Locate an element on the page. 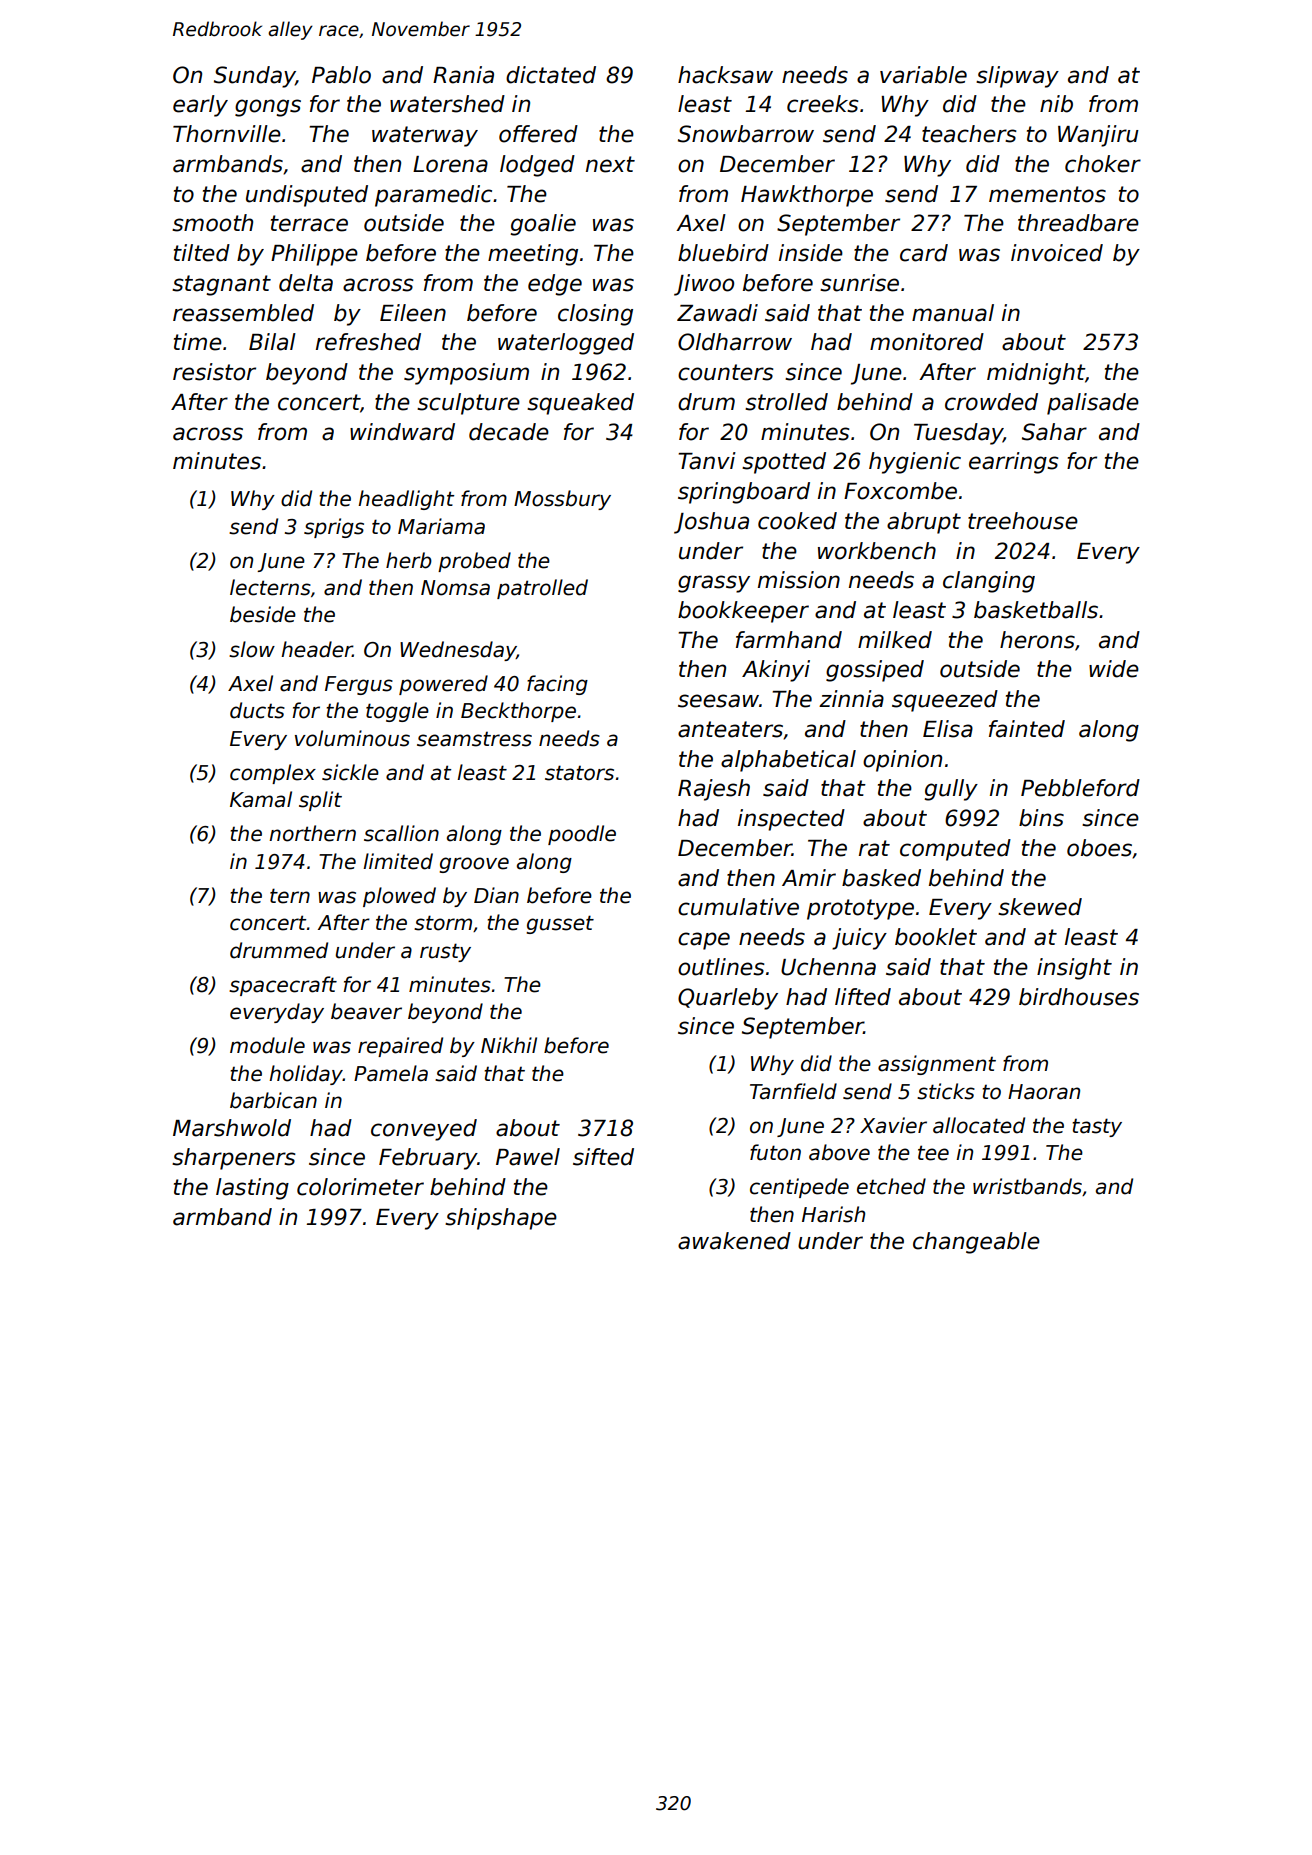 This image has height=1855, width=1312. slow is located at coordinates (252, 649).
